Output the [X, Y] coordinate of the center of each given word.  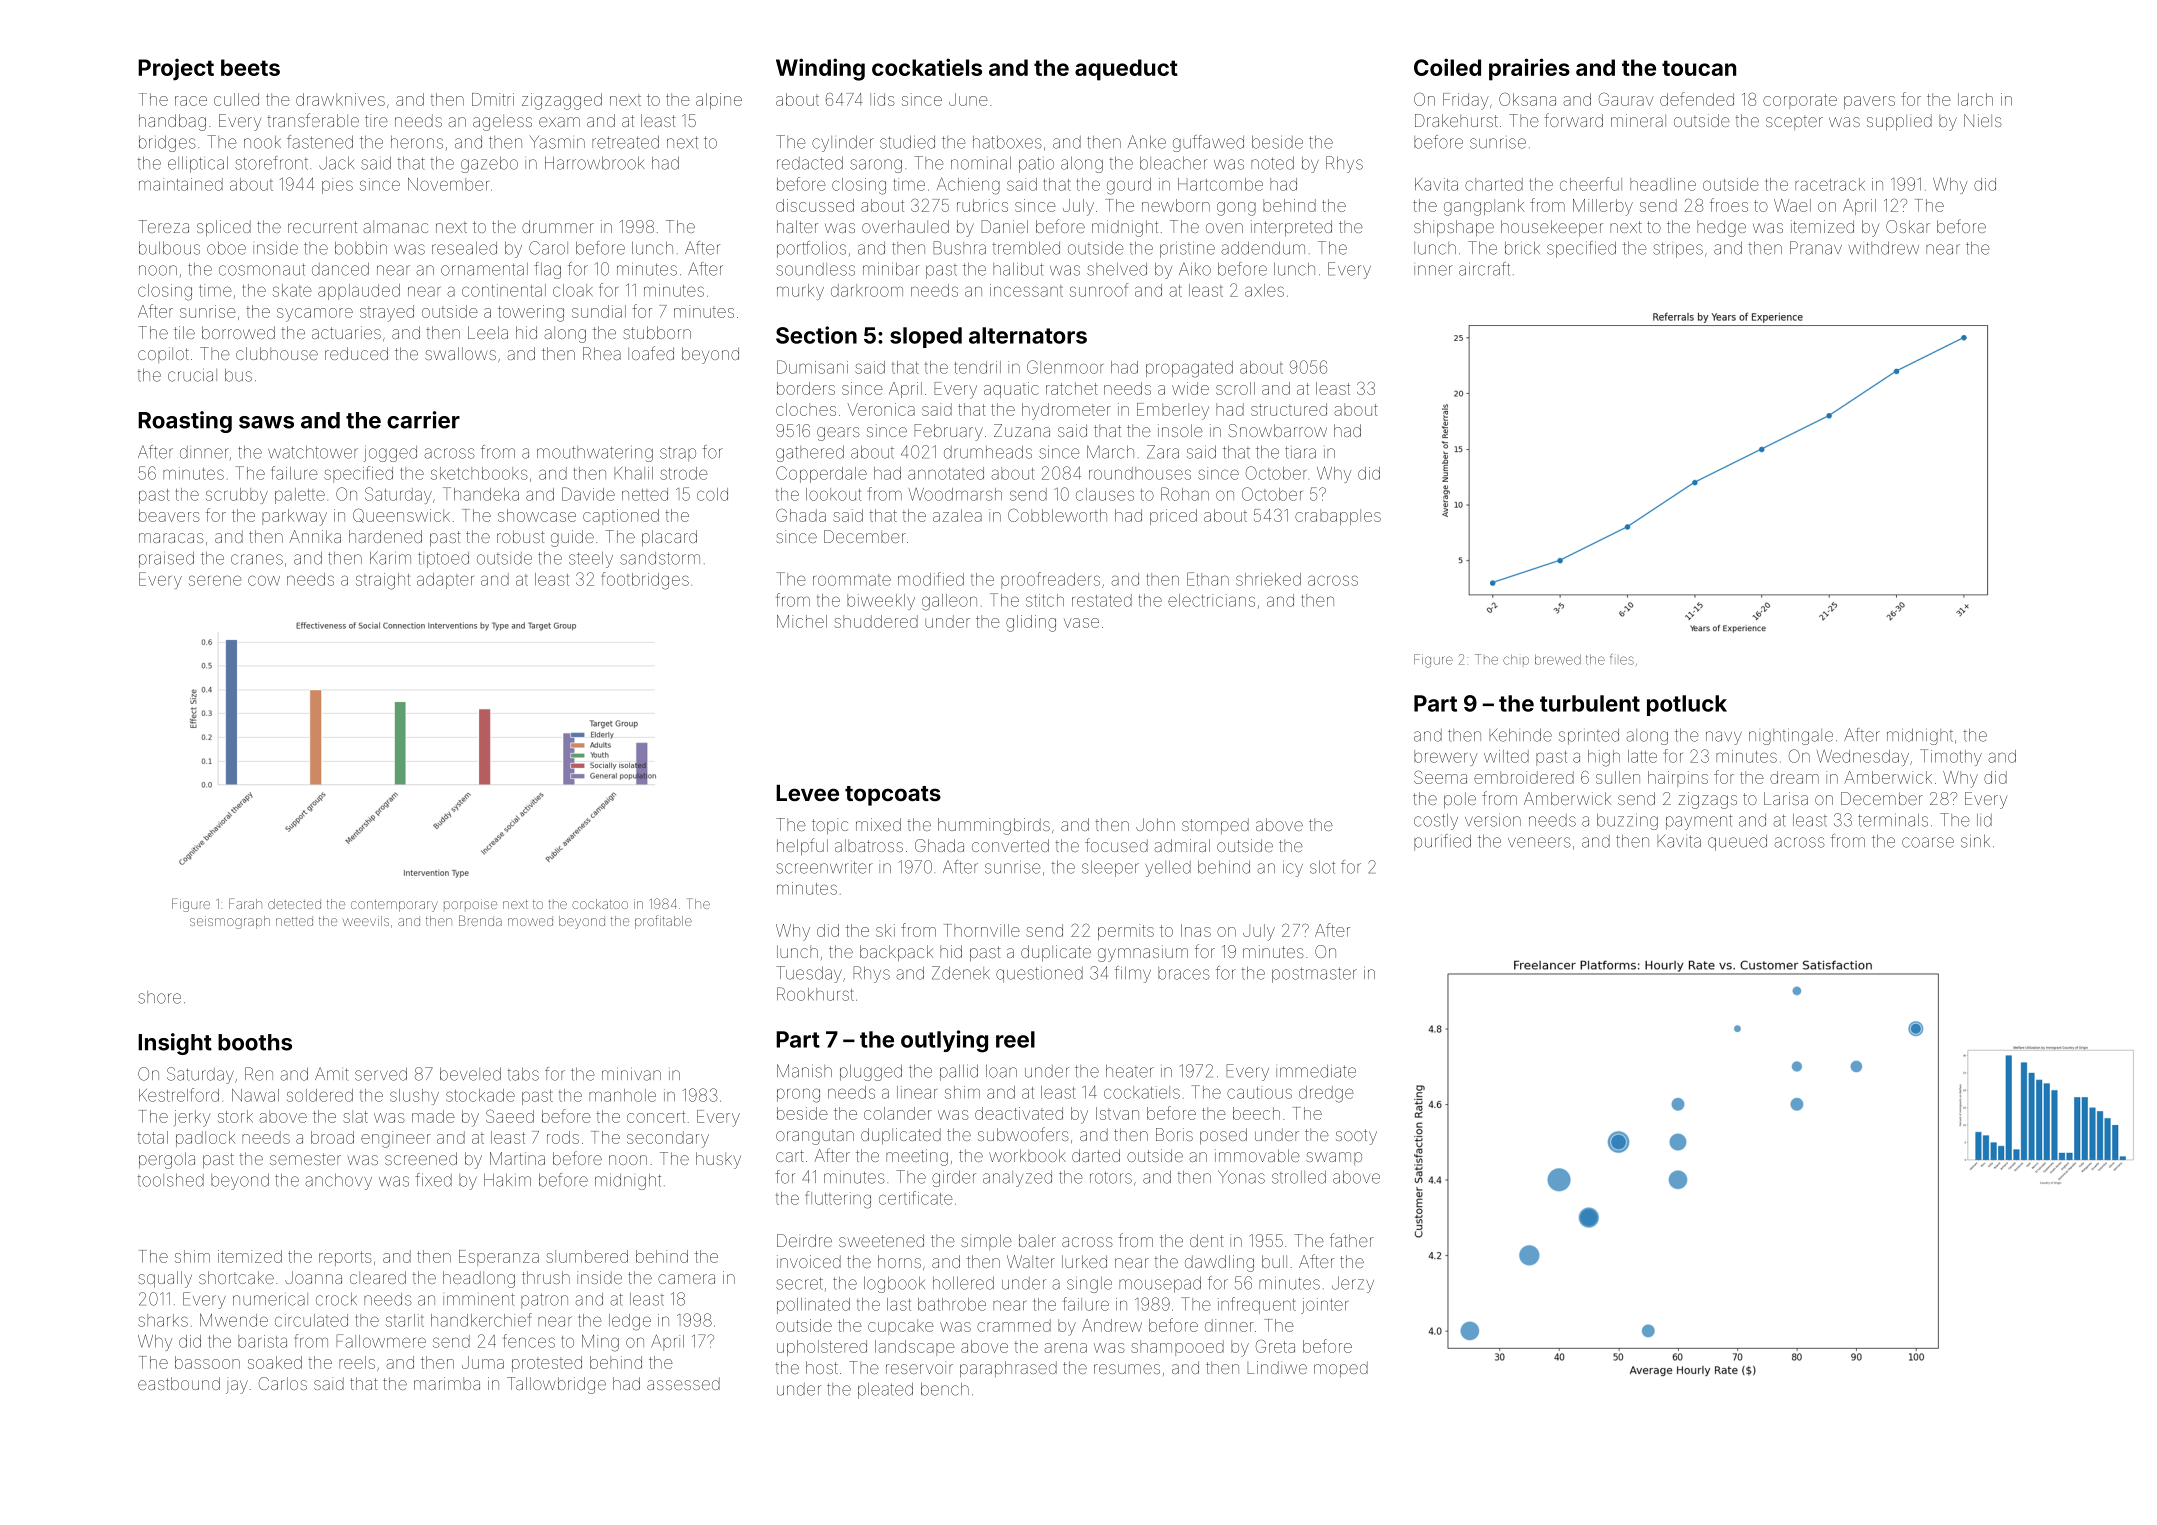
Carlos [283, 1383]
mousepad [1160, 1285]
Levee [807, 793]
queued [1737, 843]
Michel [802, 621]
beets [250, 67]
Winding [820, 69]
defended [1697, 99]
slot [1322, 867]
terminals [1893, 820]
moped [1341, 1369]
